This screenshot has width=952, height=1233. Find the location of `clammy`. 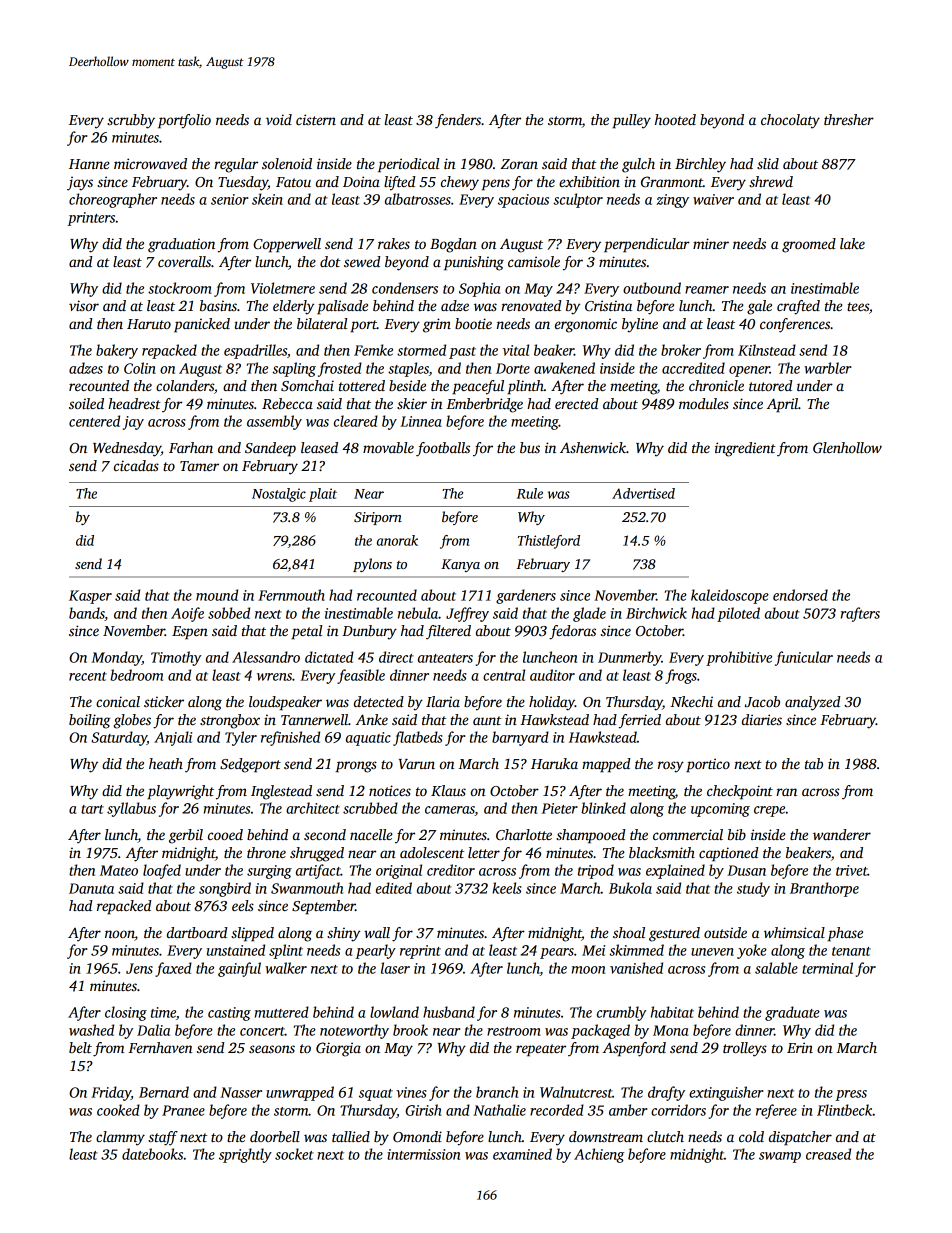

clammy is located at coordinates (120, 1138).
